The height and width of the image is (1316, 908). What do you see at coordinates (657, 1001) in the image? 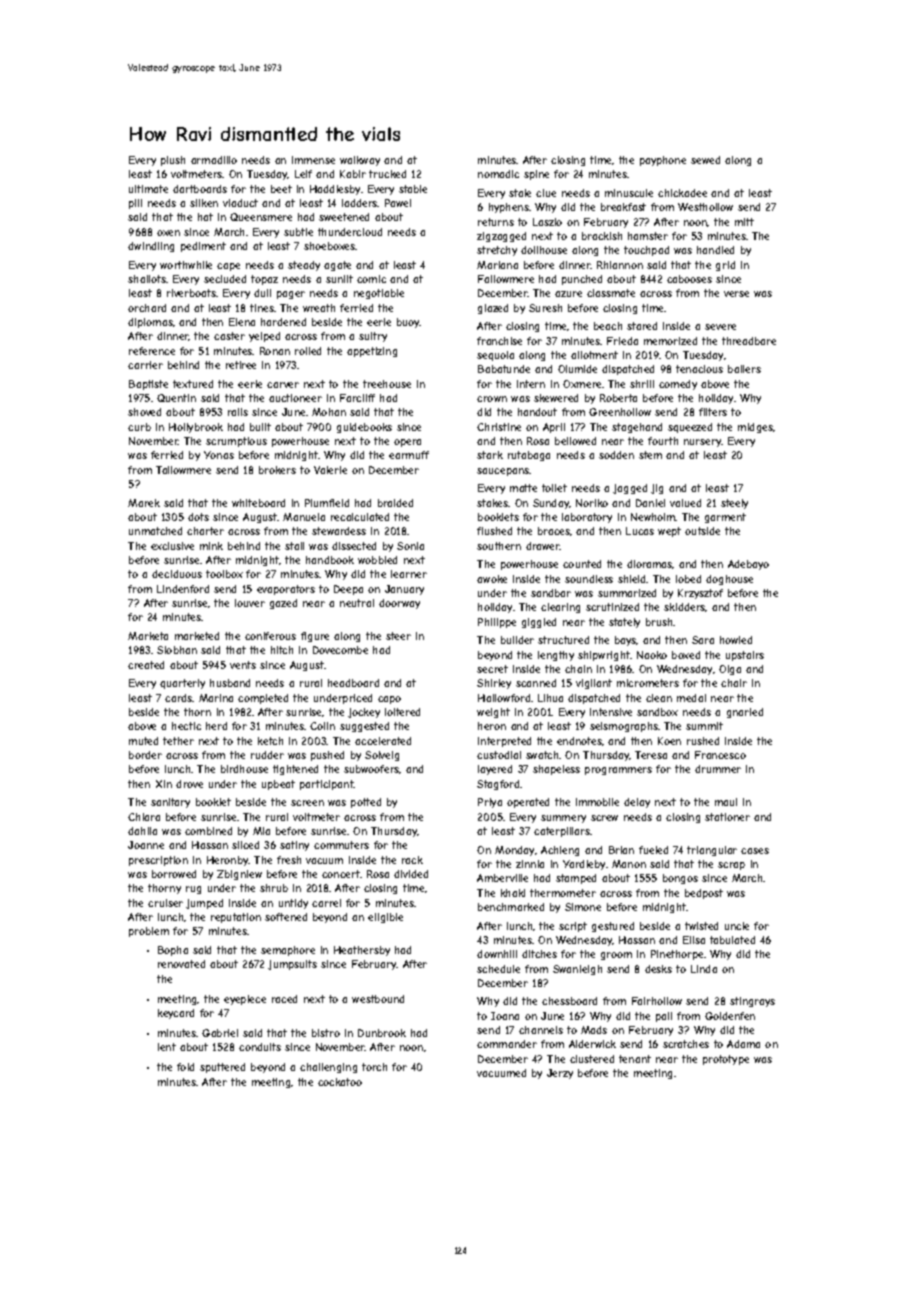
I see `Fairhollow` at bounding box center [657, 1001].
